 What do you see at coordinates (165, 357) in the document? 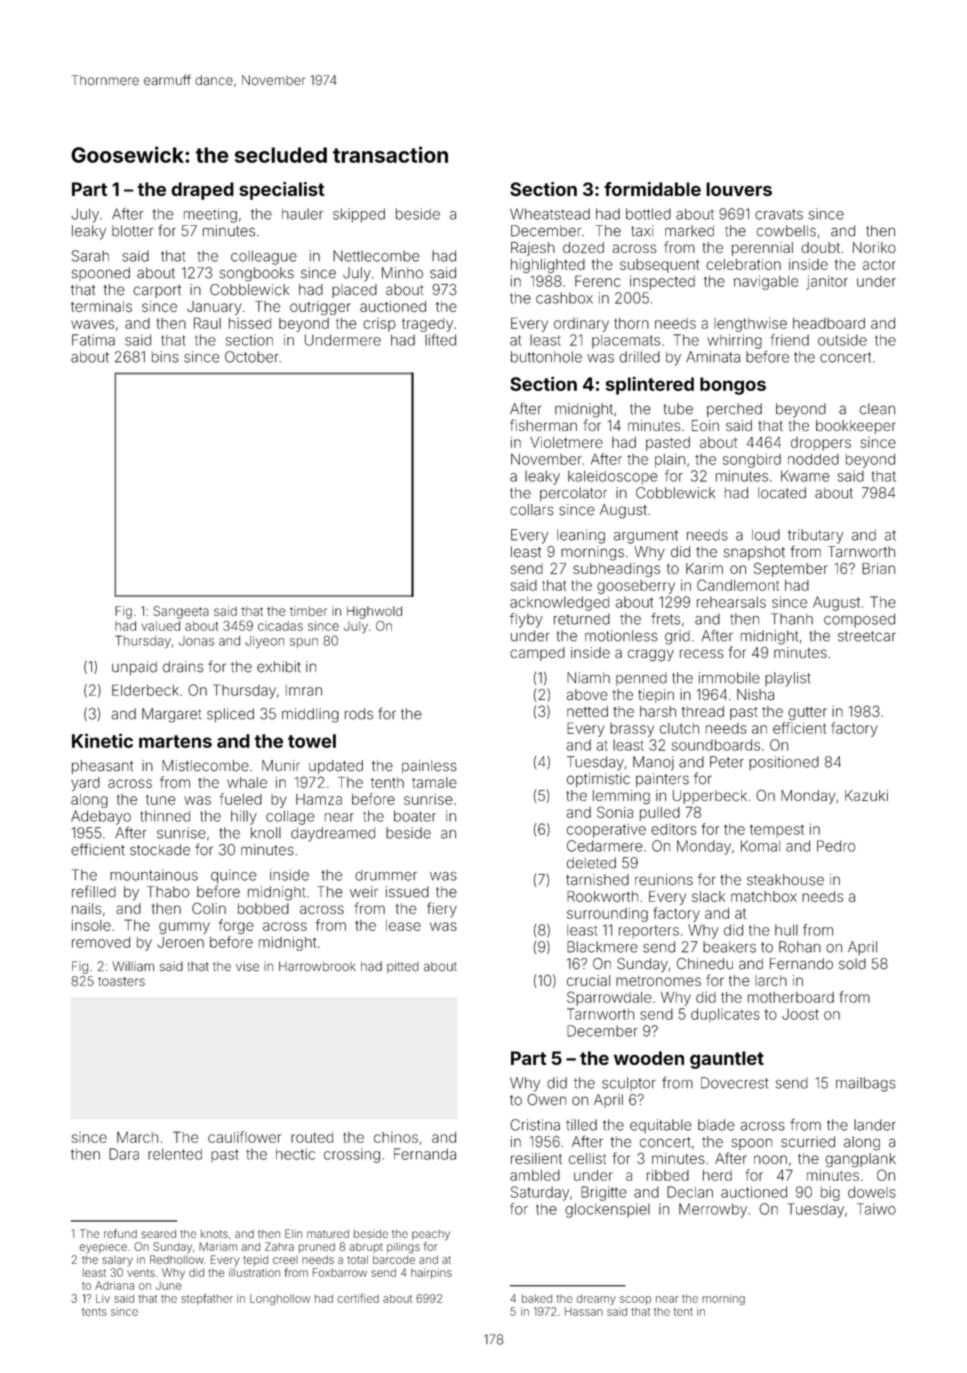
I see `bins` at bounding box center [165, 357].
